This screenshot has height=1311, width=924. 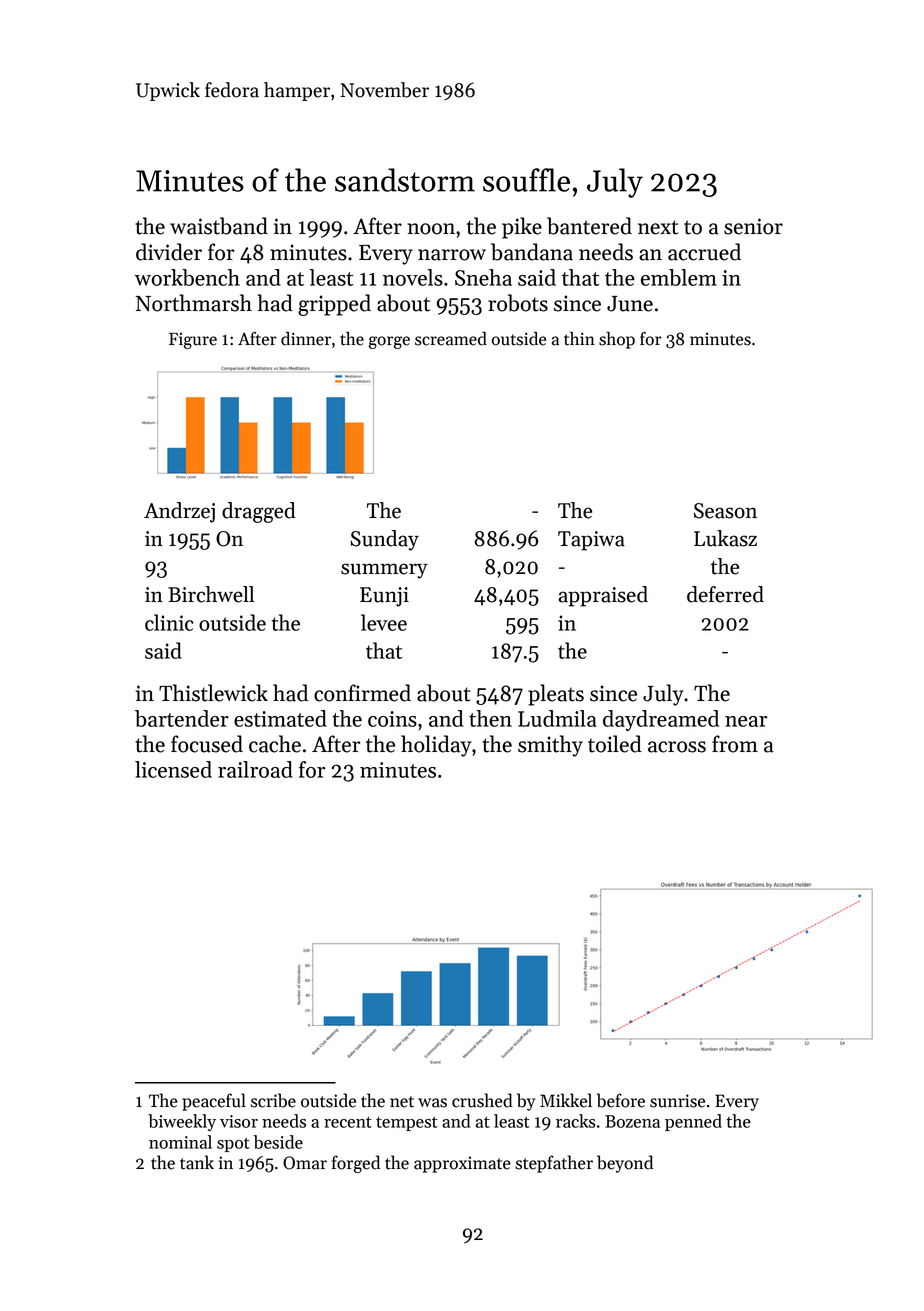 What do you see at coordinates (169, 622) in the screenshot?
I see `clinic` at bounding box center [169, 622].
